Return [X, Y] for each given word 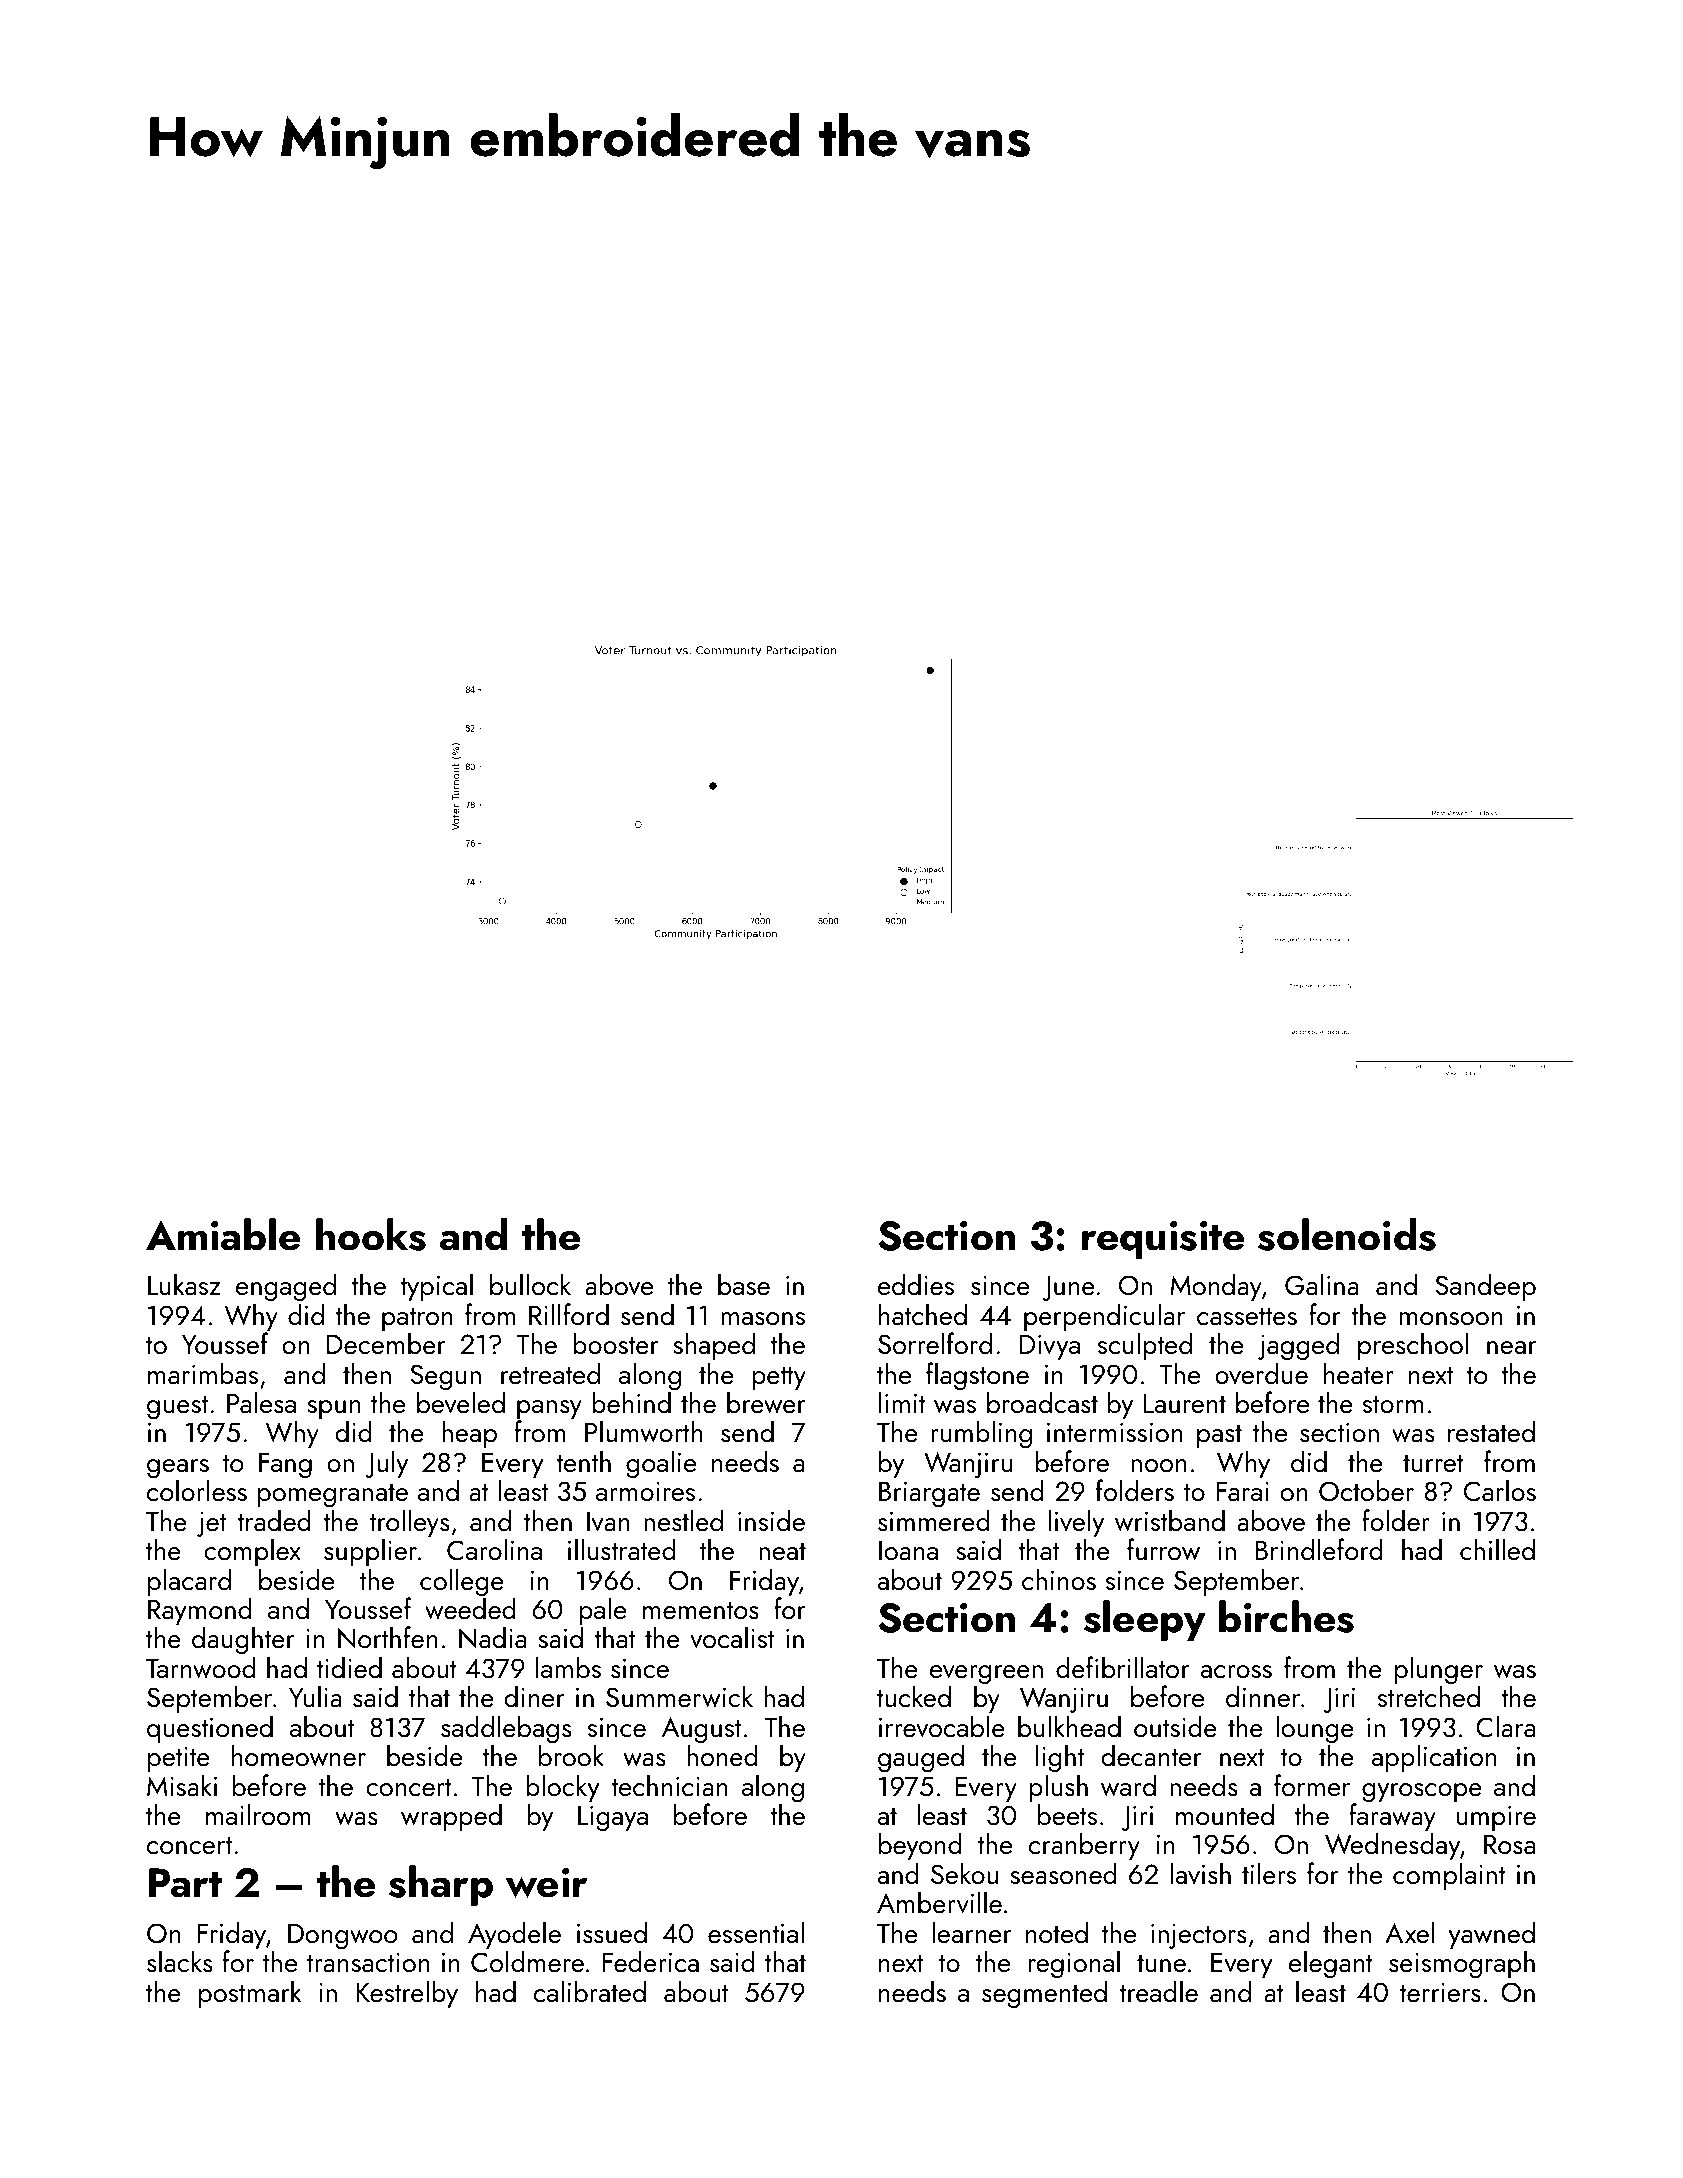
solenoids [1347, 1234]
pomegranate [333, 1496]
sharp [441, 1885]
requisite [1163, 1240]
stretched [1429, 1697]
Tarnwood [201, 1667]
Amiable [223, 1234]
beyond [920, 1846]
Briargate [929, 1494]
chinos [1059, 1579]
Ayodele [514, 1935]
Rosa [1509, 1844]
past [1219, 1436]
